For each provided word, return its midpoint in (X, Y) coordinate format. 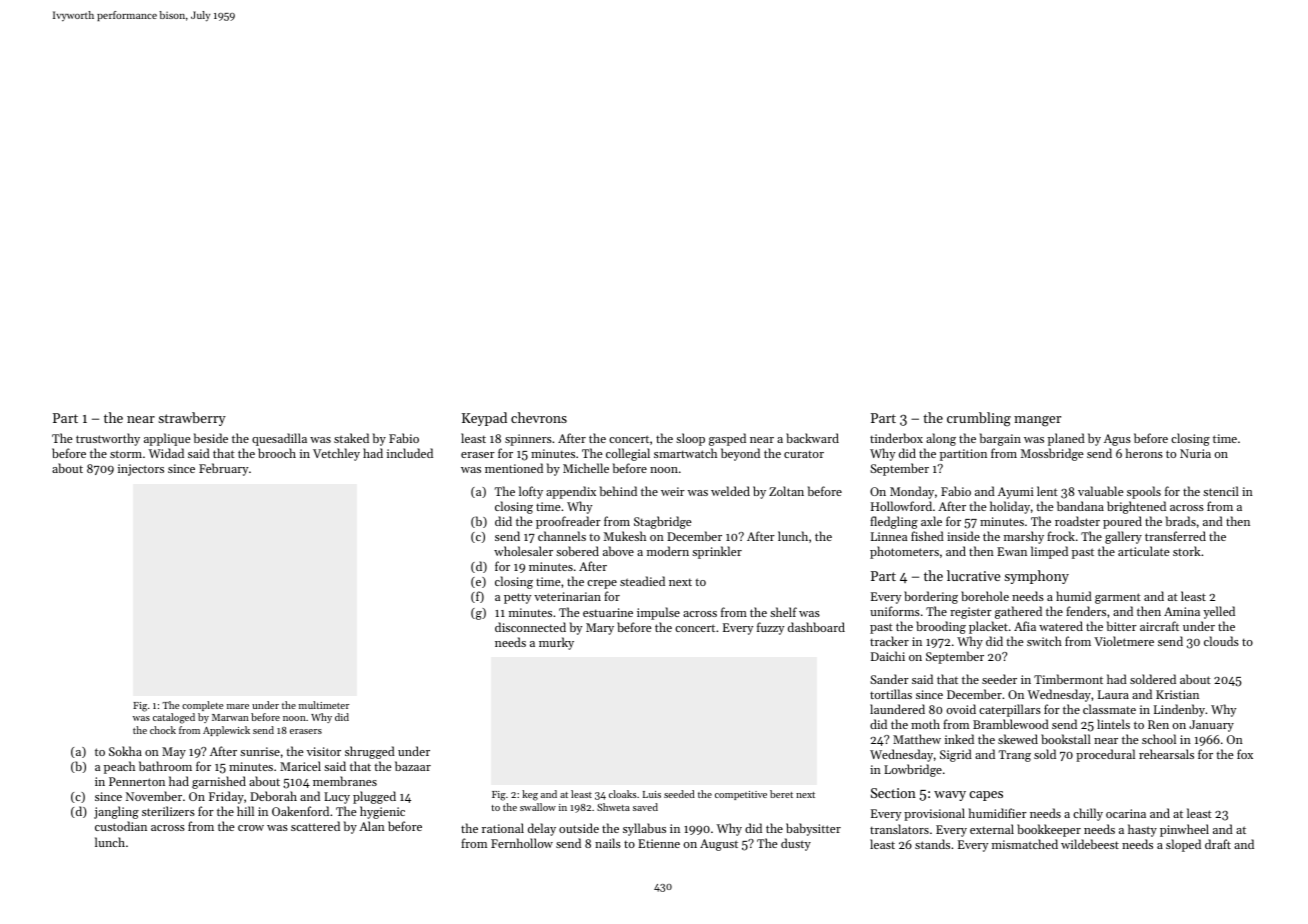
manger (1037, 421)
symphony (1036, 577)
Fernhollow (522, 843)
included (410, 453)
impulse (658, 613)
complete (202, 706)
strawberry (192, 419)
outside (579, 828)
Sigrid (956, 755)
